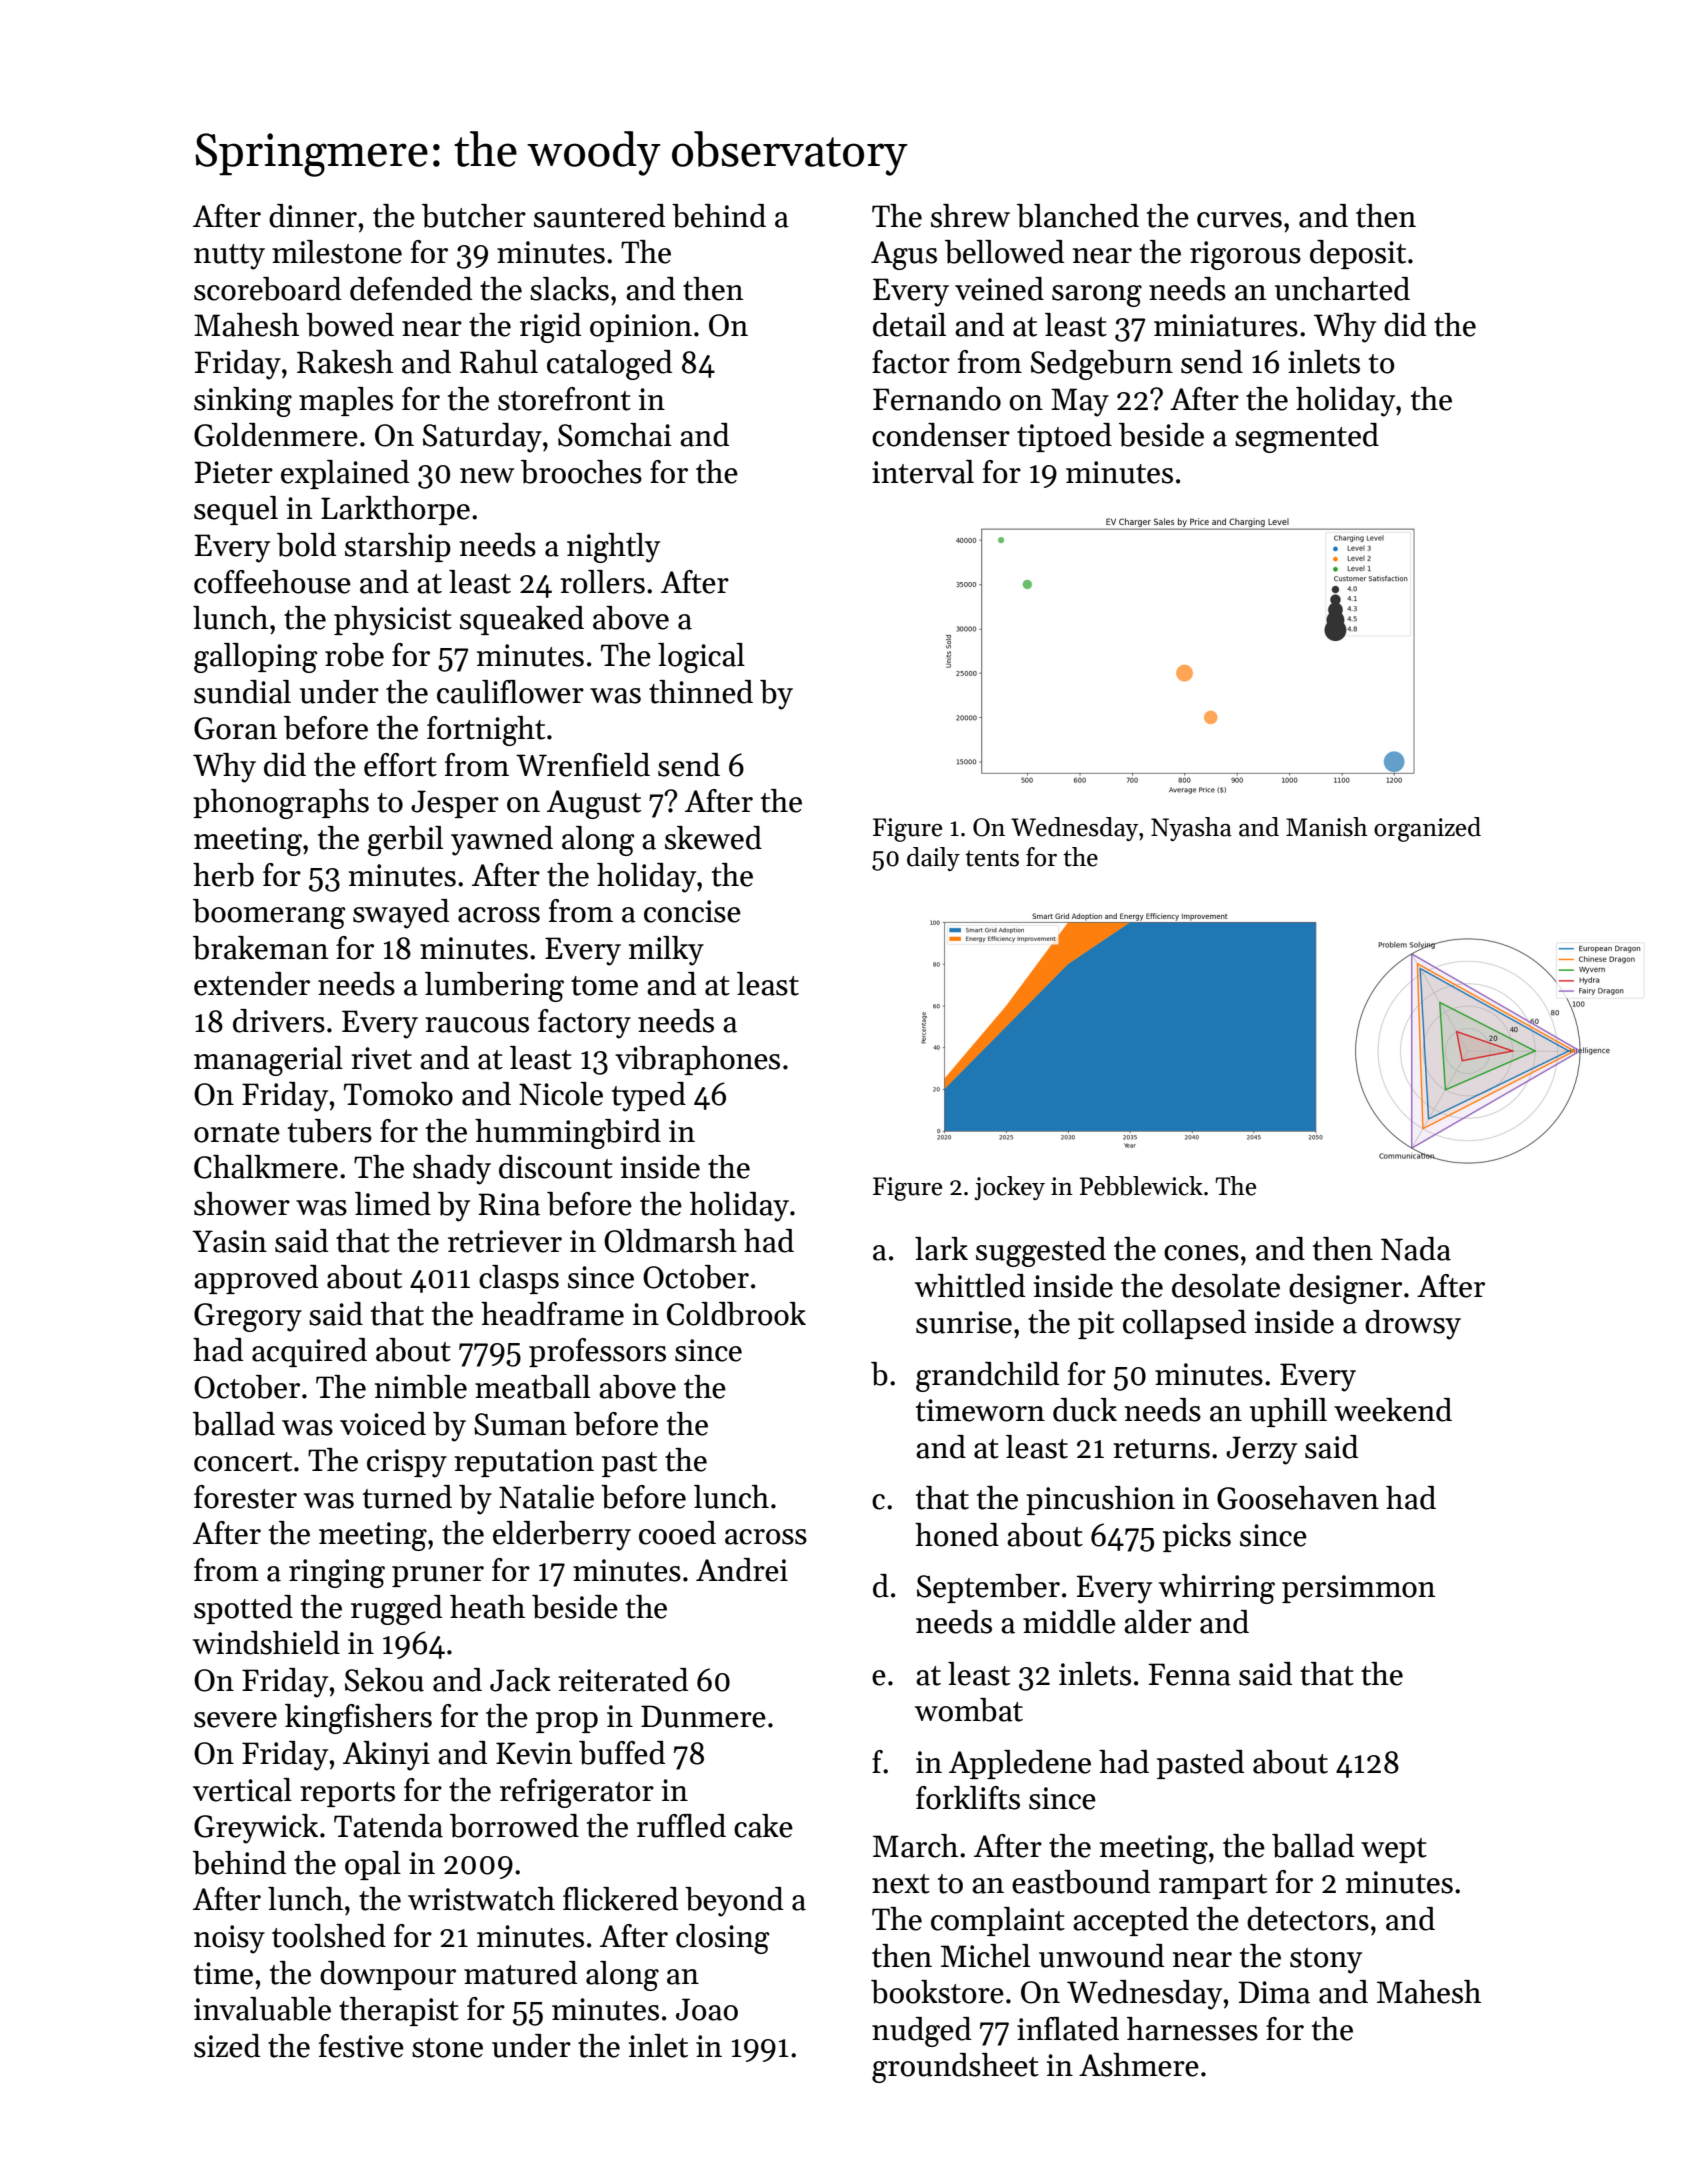 This screenshot has width=1683, height=2178. Describe the element at coordinates (955, 2068) in the screenshot. I see `groundsheet` at that location.
